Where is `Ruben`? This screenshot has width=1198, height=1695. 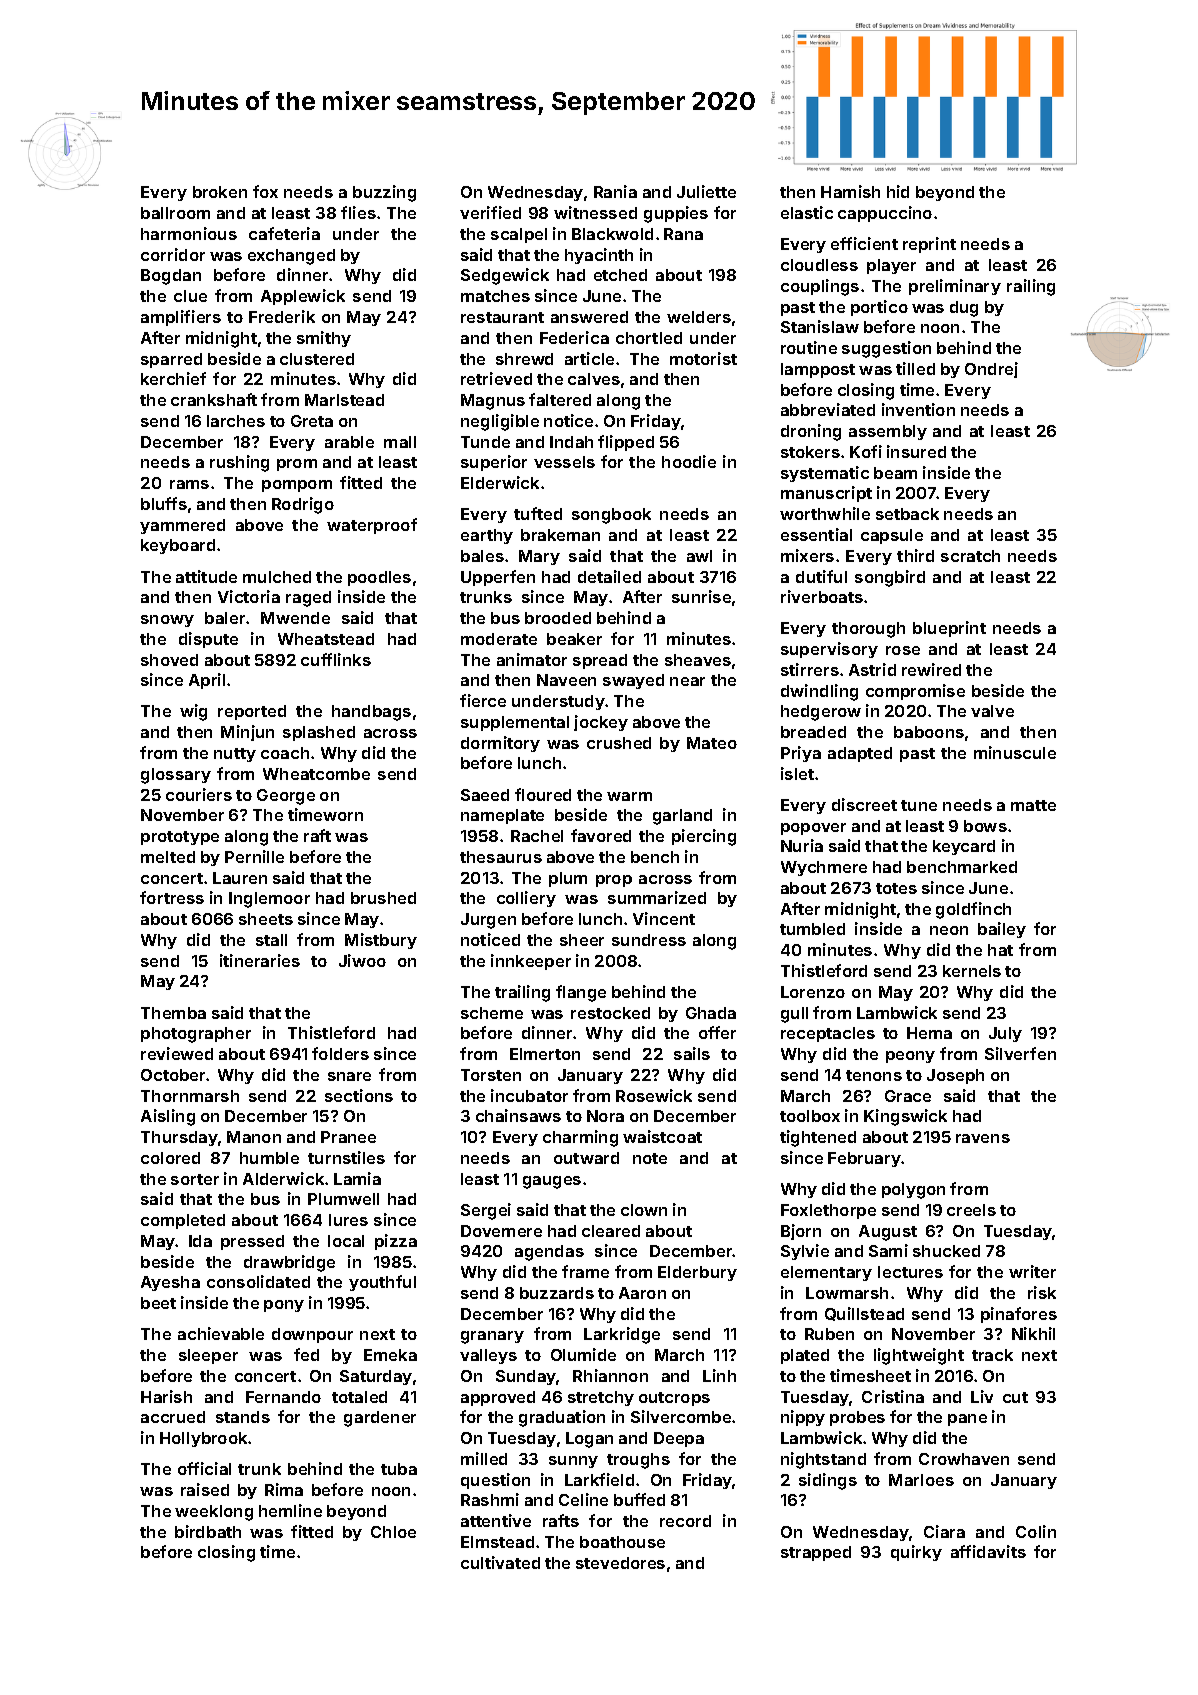 Ruben is located at coordinates (829, 1334).
